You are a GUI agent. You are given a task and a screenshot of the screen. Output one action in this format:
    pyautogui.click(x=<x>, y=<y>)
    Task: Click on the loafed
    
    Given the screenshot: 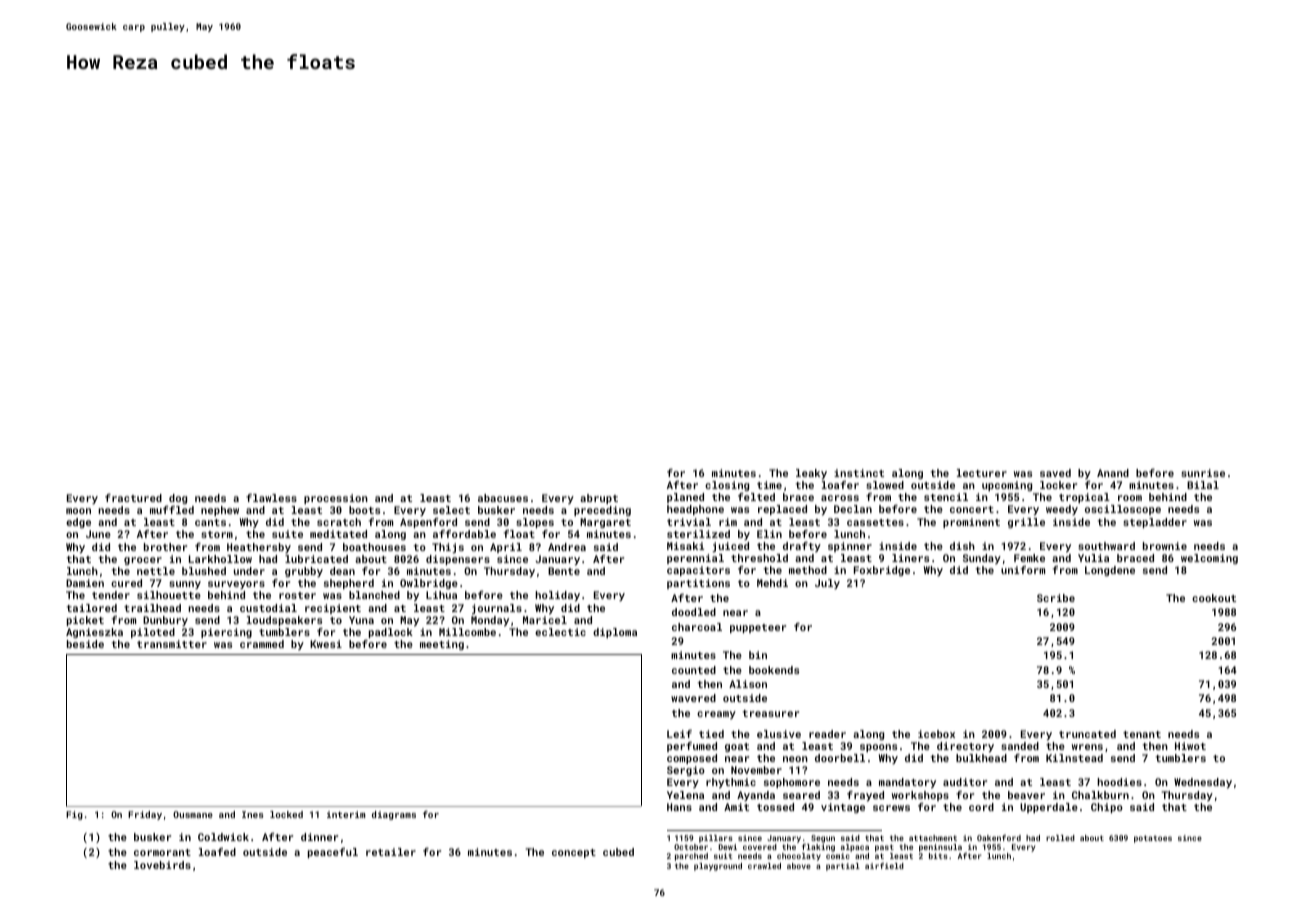 What is the action you would take?
    pyautogui.click(x=217, y=852)
